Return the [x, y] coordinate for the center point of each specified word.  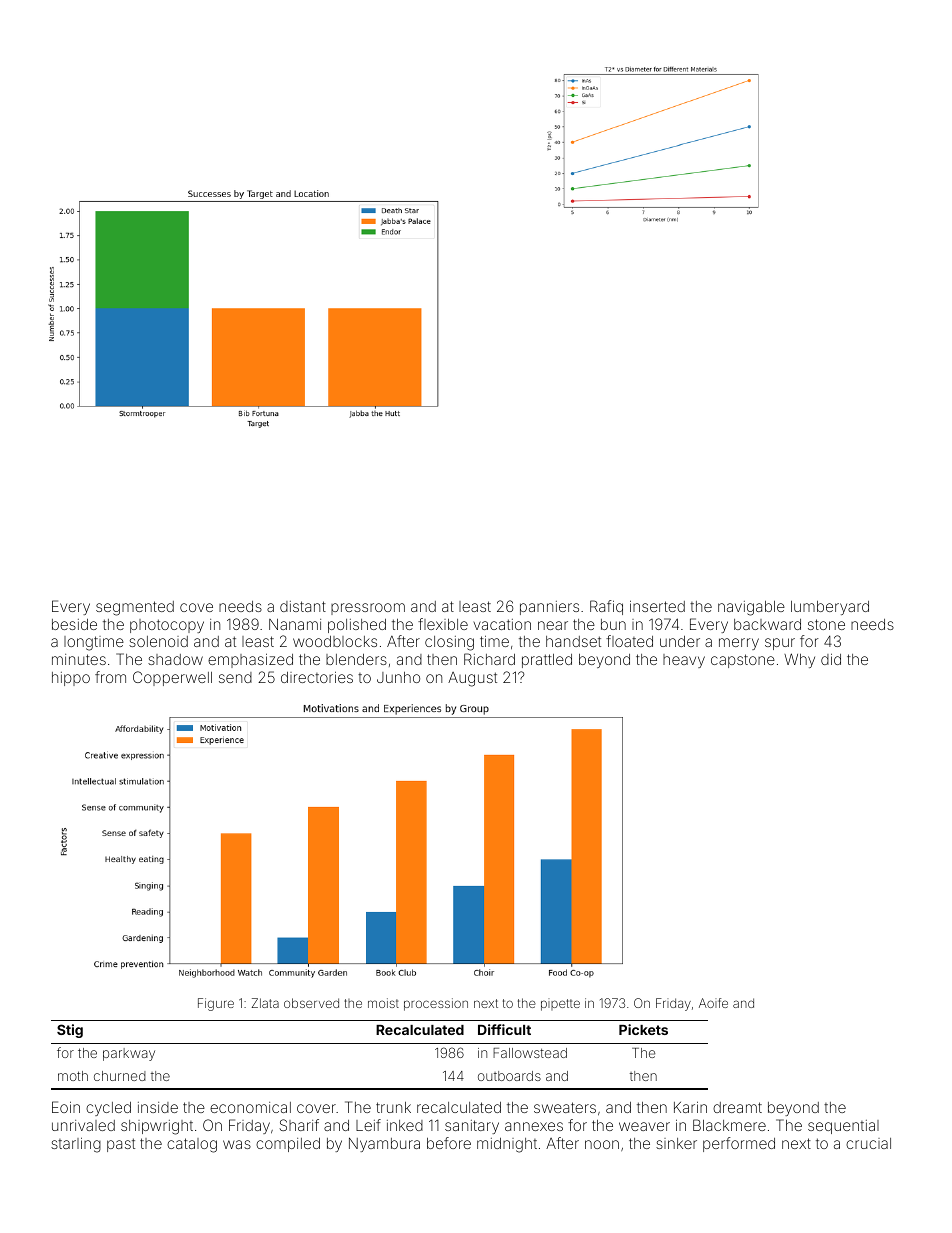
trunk [393, 1107]
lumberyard [830, 608]
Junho [398, 677]
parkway [129, 1054]
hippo [71, 679]
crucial [868, 1143]
